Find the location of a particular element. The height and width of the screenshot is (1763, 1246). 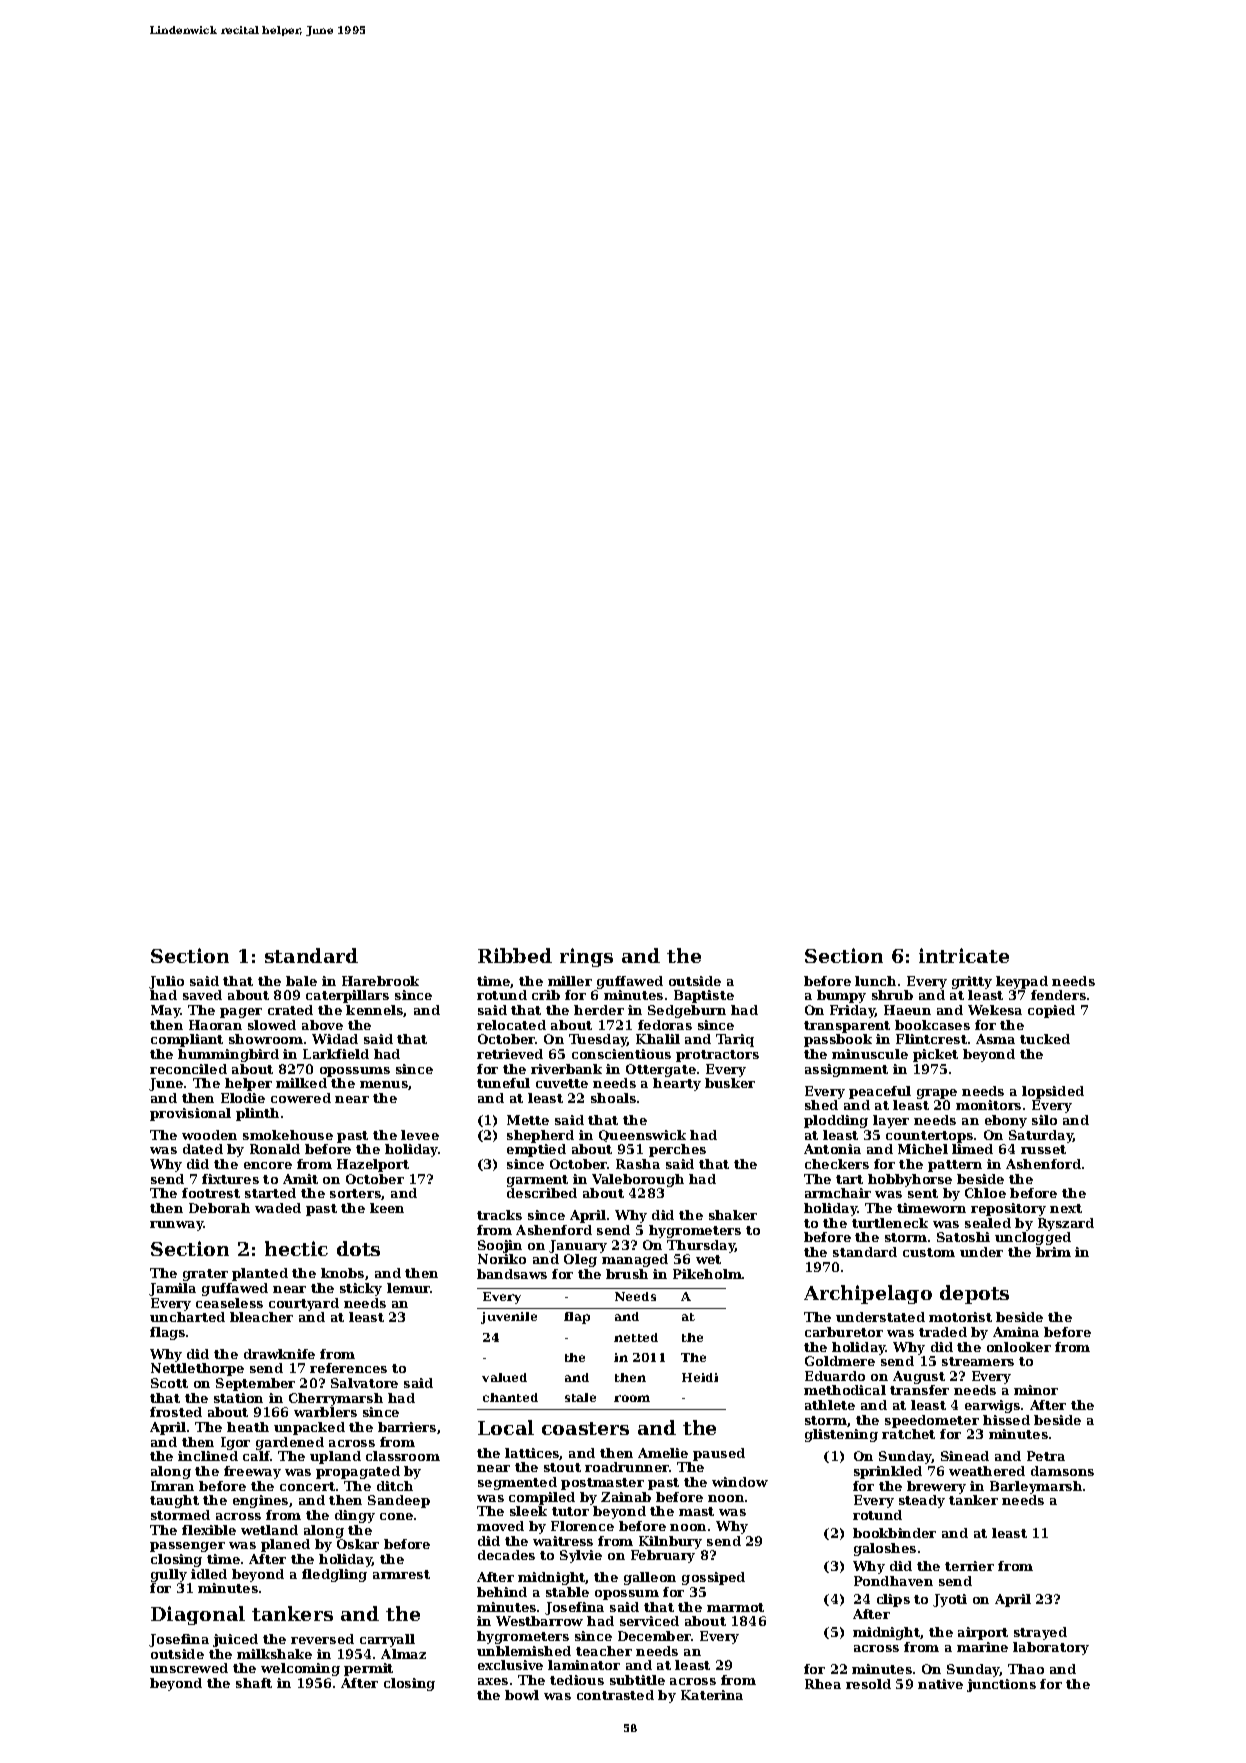

Queenswick is located at coordinates (642, 1136).
